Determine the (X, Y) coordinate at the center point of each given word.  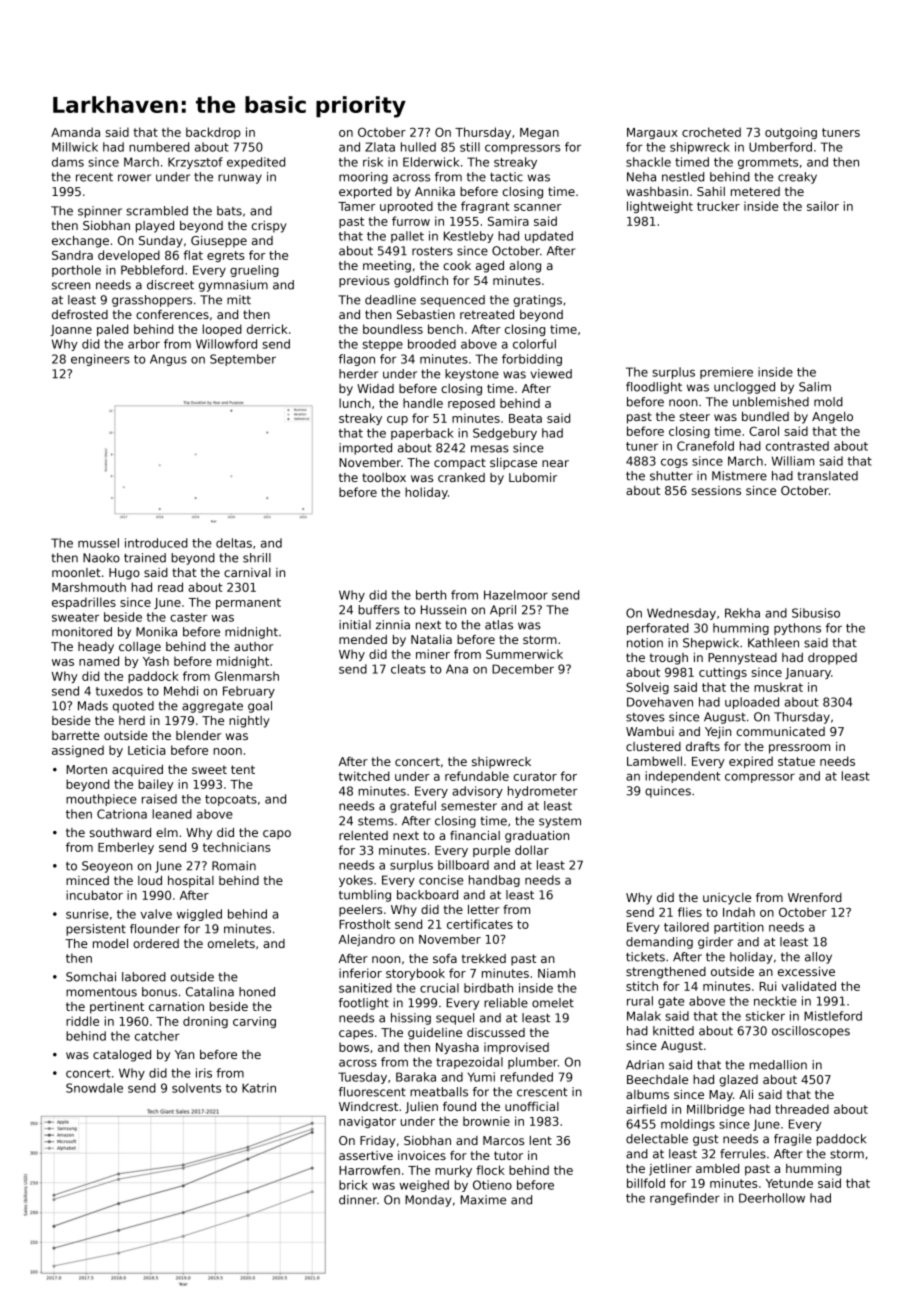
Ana (457, 669)
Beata (525, 418)
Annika (435, 191)
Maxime (483, 1200)
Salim (815, 387)
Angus (168, 360)
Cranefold (705, 446)
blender (198, 735)
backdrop (213, 133)
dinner (358, 1200)
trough (669, 659)
